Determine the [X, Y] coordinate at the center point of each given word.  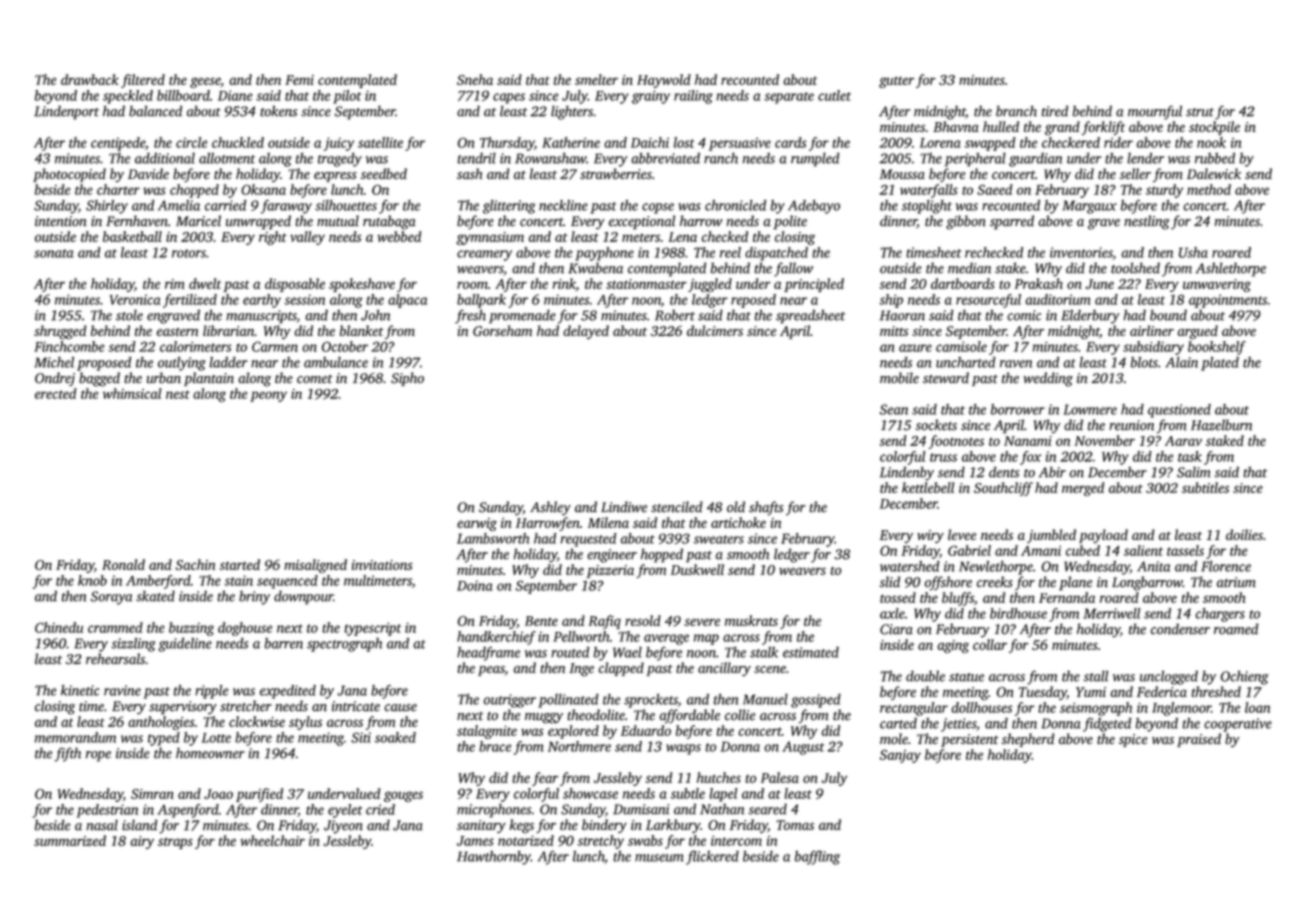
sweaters [719, 539]
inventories [1081, 253]
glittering [509, 207]
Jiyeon [343, 827]
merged [1083, 489]
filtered [143, 81]
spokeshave [362, 285]
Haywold [664, 81]
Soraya [111, 598]
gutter [896, 82]
